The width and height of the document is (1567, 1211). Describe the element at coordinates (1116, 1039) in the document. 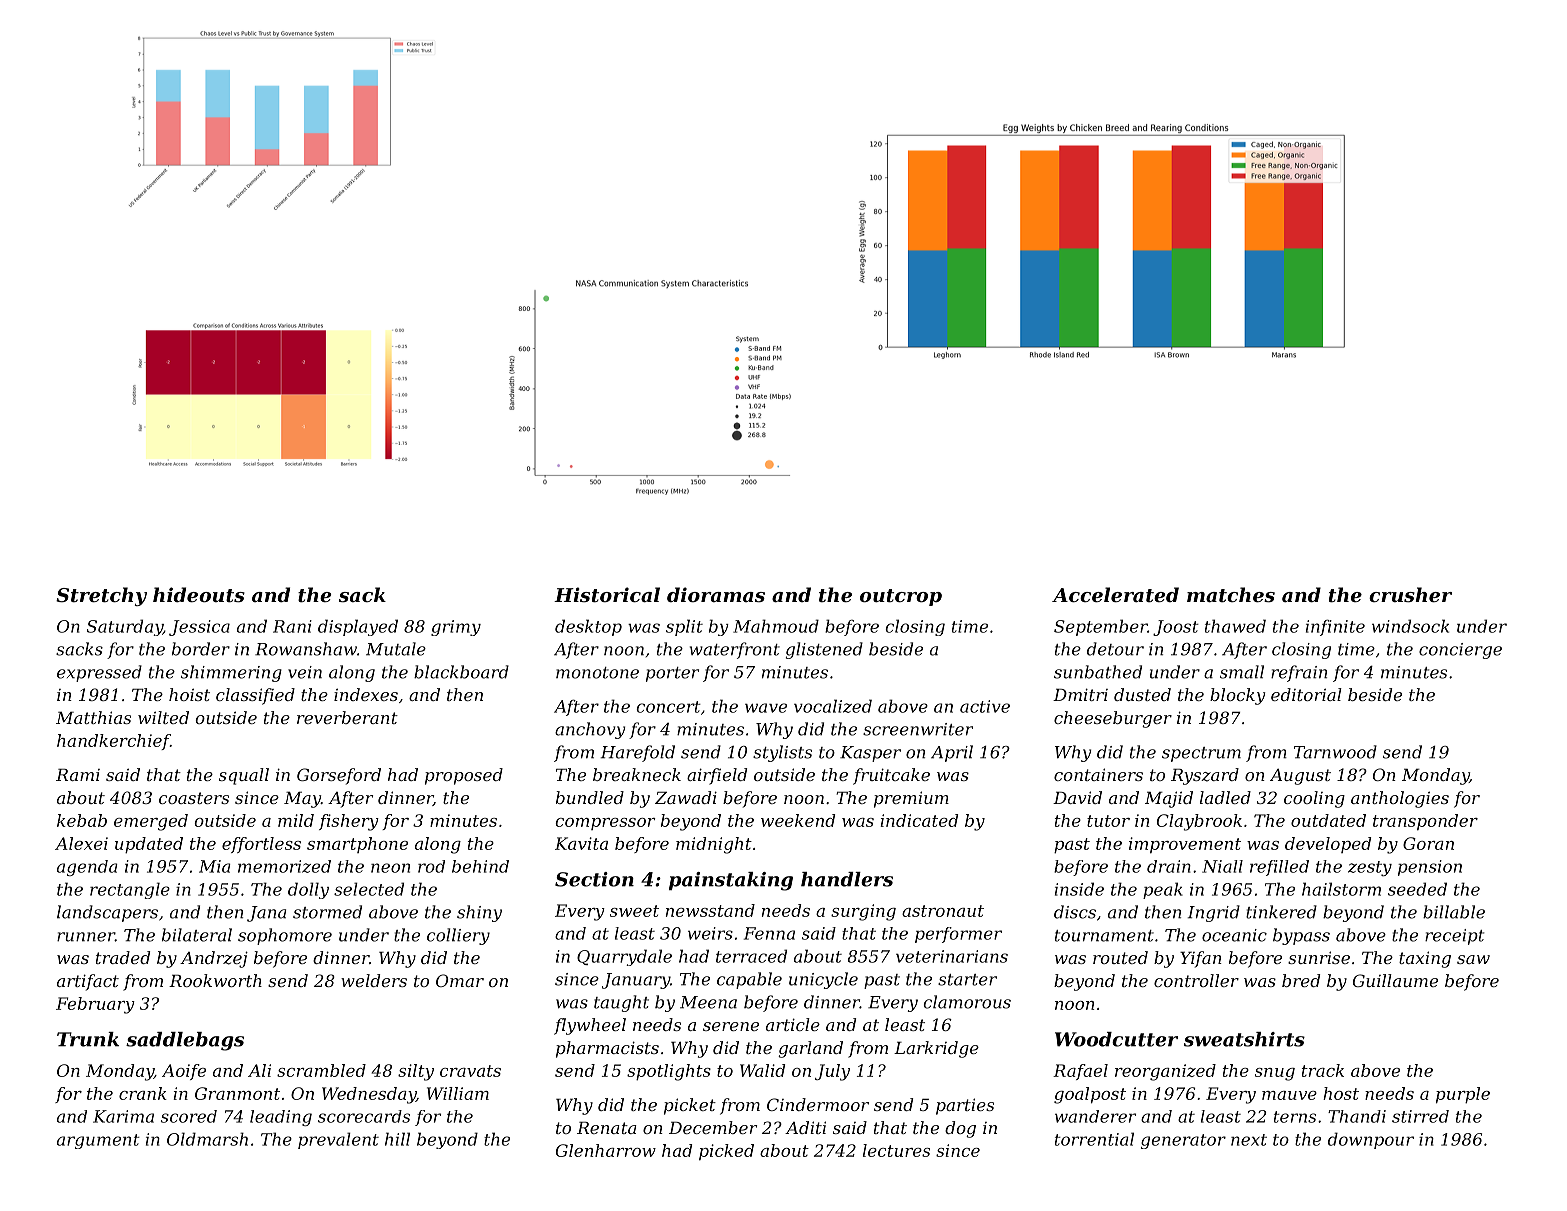

I see `Woodcutter` at that location.
